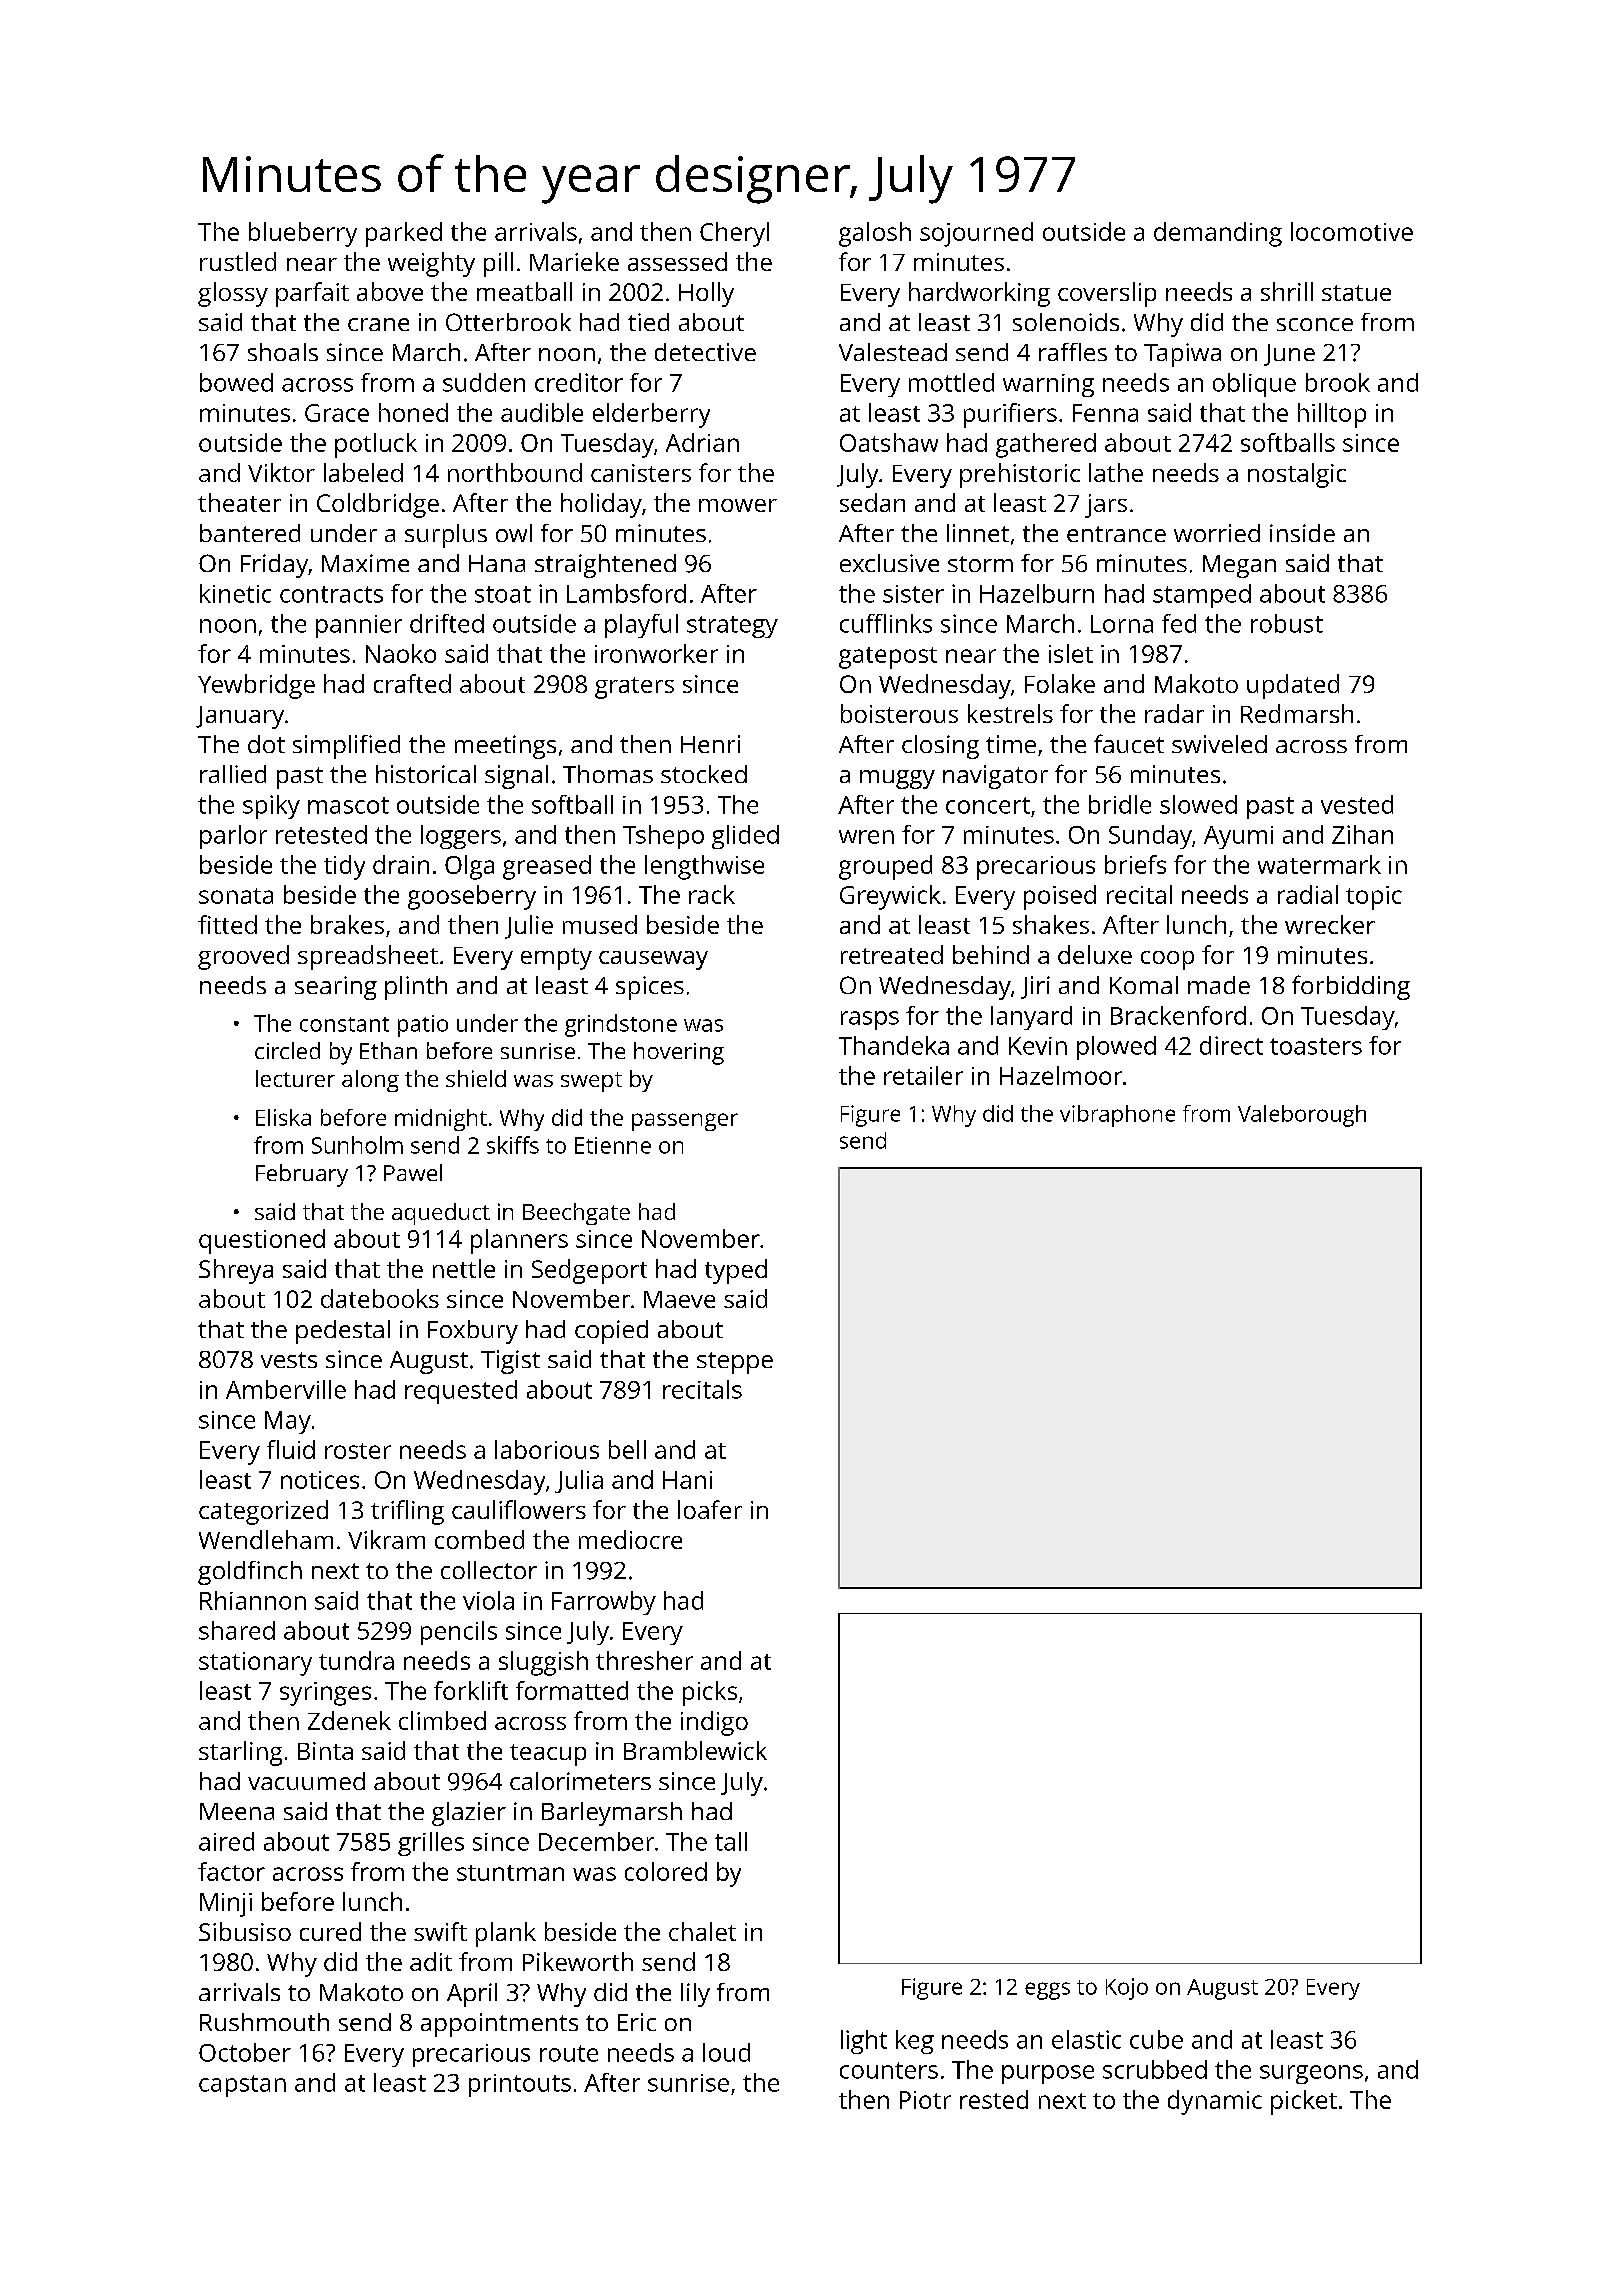 The image size is (1620, 2292). I want to click on northbound, so click(515, 472).
